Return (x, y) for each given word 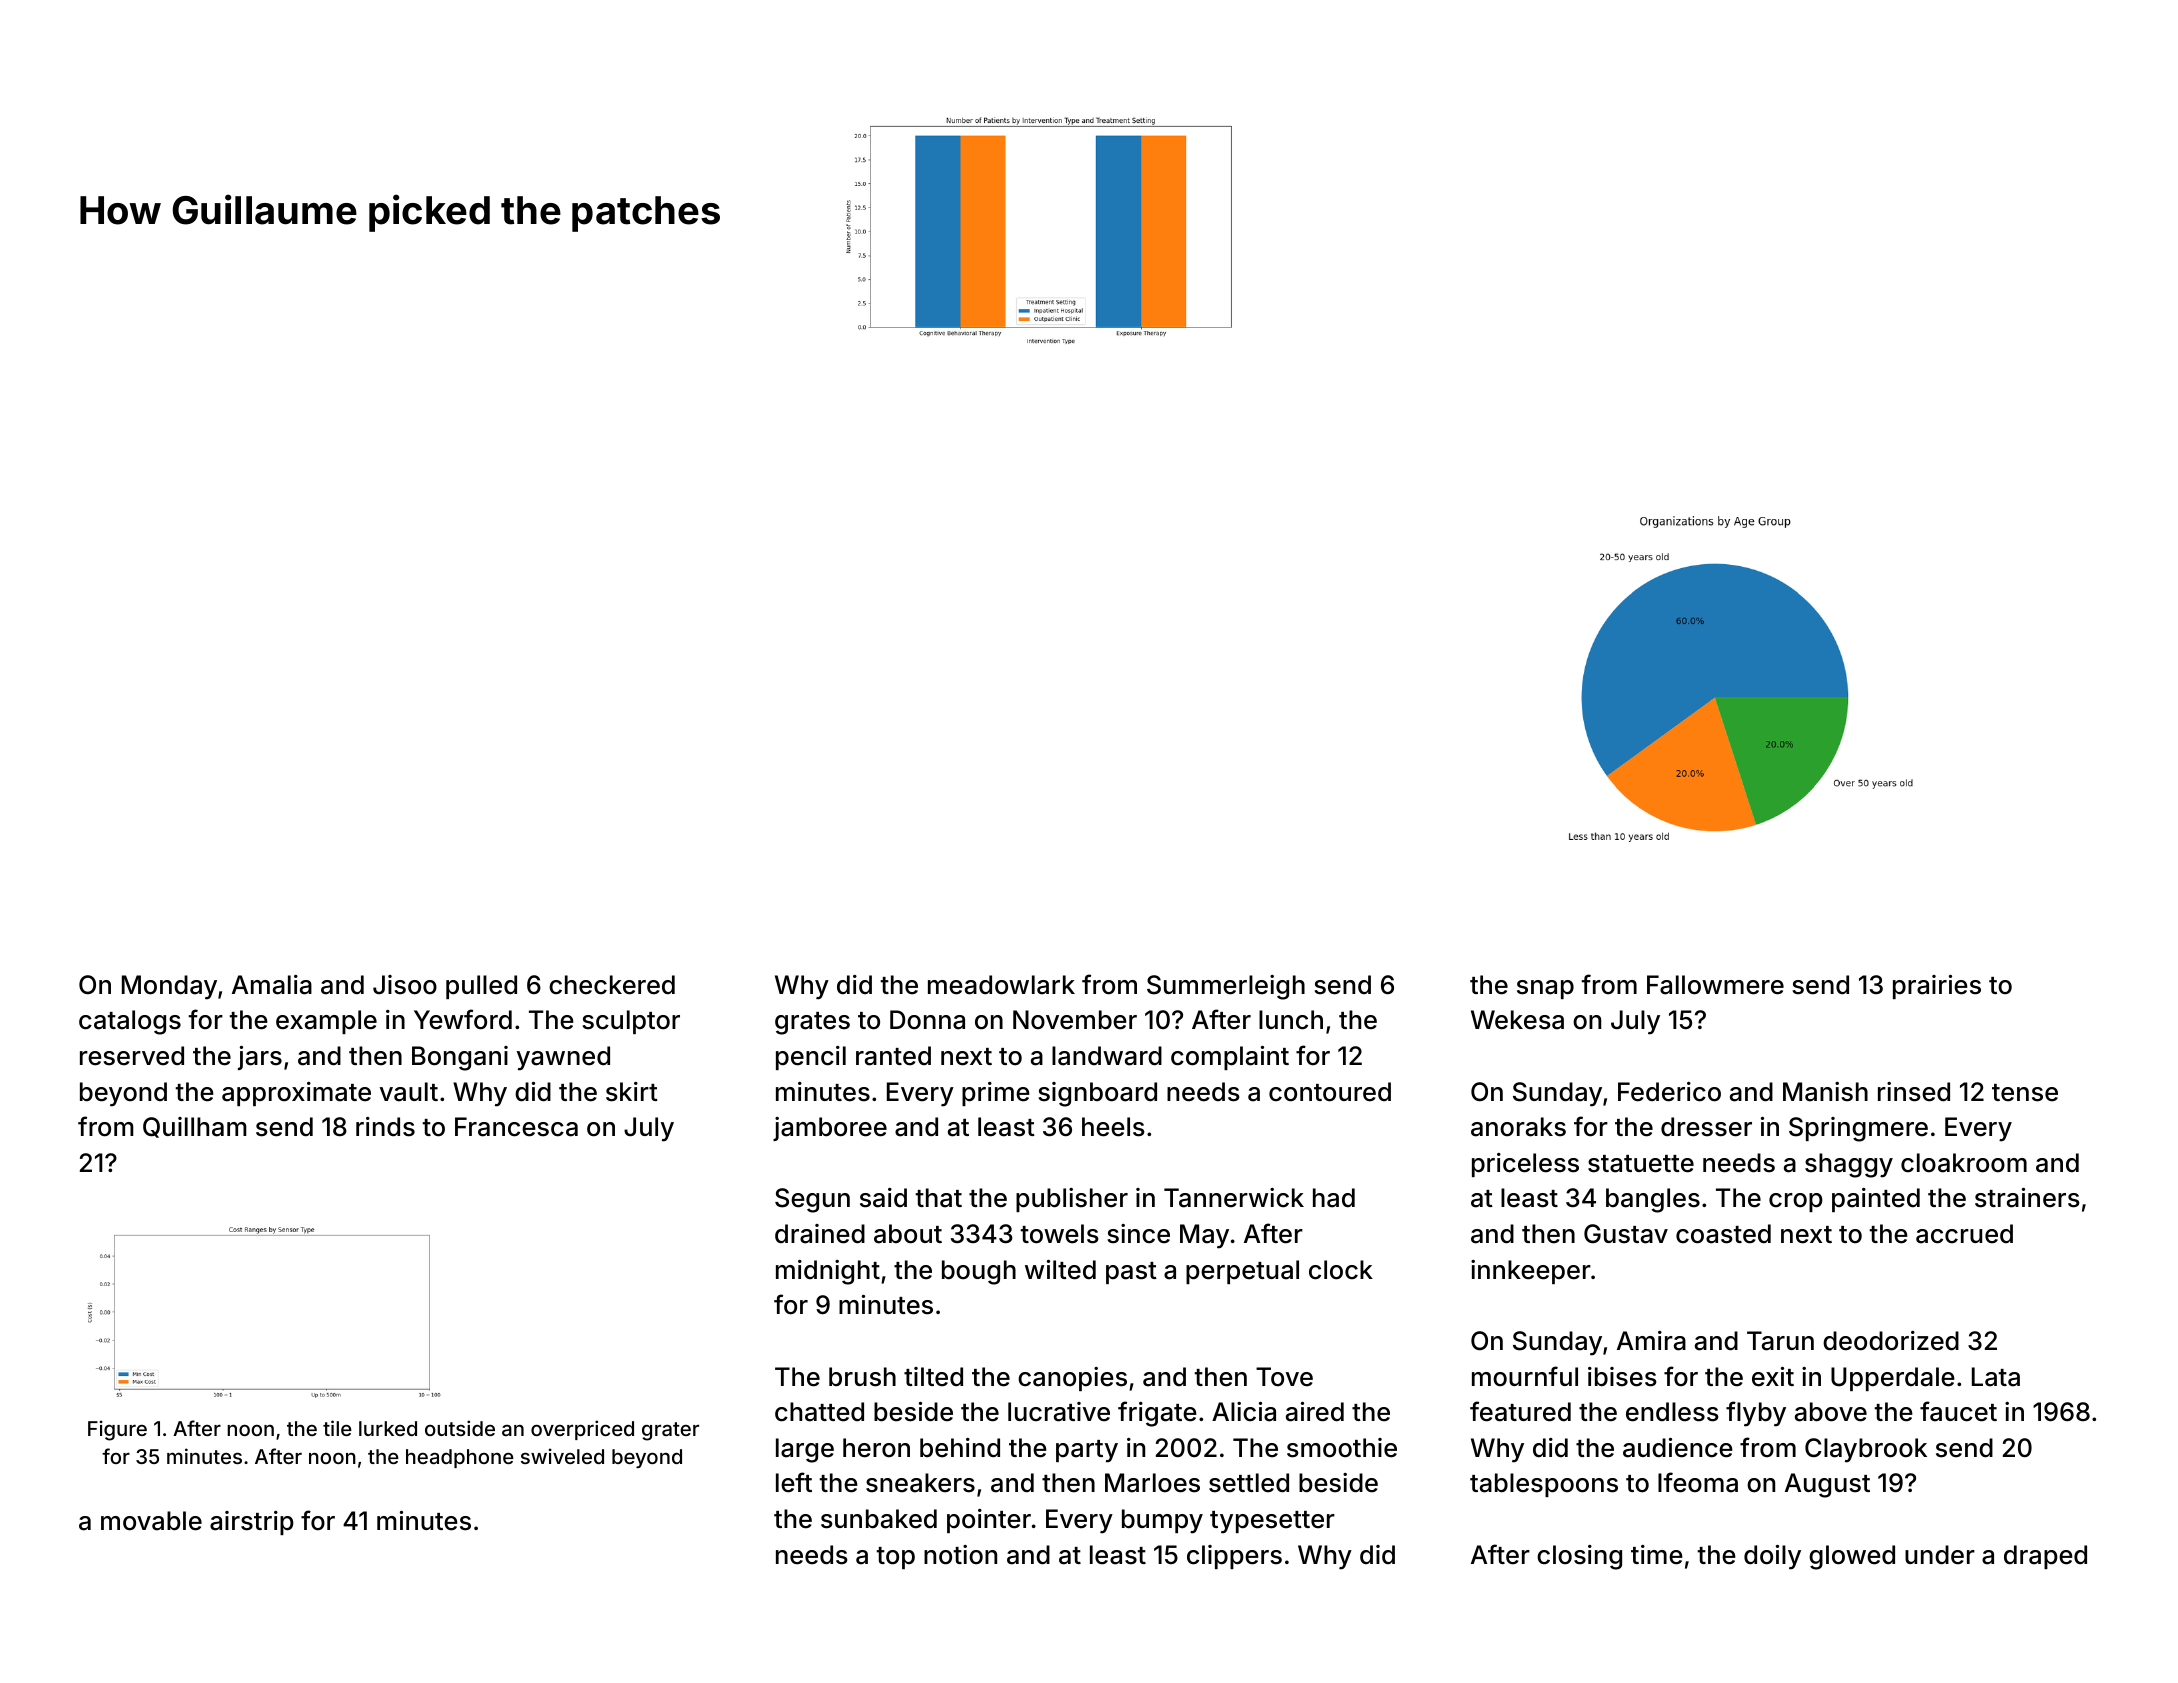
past (1131, 1273)
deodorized (1891, 1341)
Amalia (272, 985)
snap (1545, 989)
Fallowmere (1715, 985)
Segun (812, 1200)
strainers (2027, 1198)
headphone (460, 1458)
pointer (989, 1521)
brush (862, 1377)
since (1138, 1234)
